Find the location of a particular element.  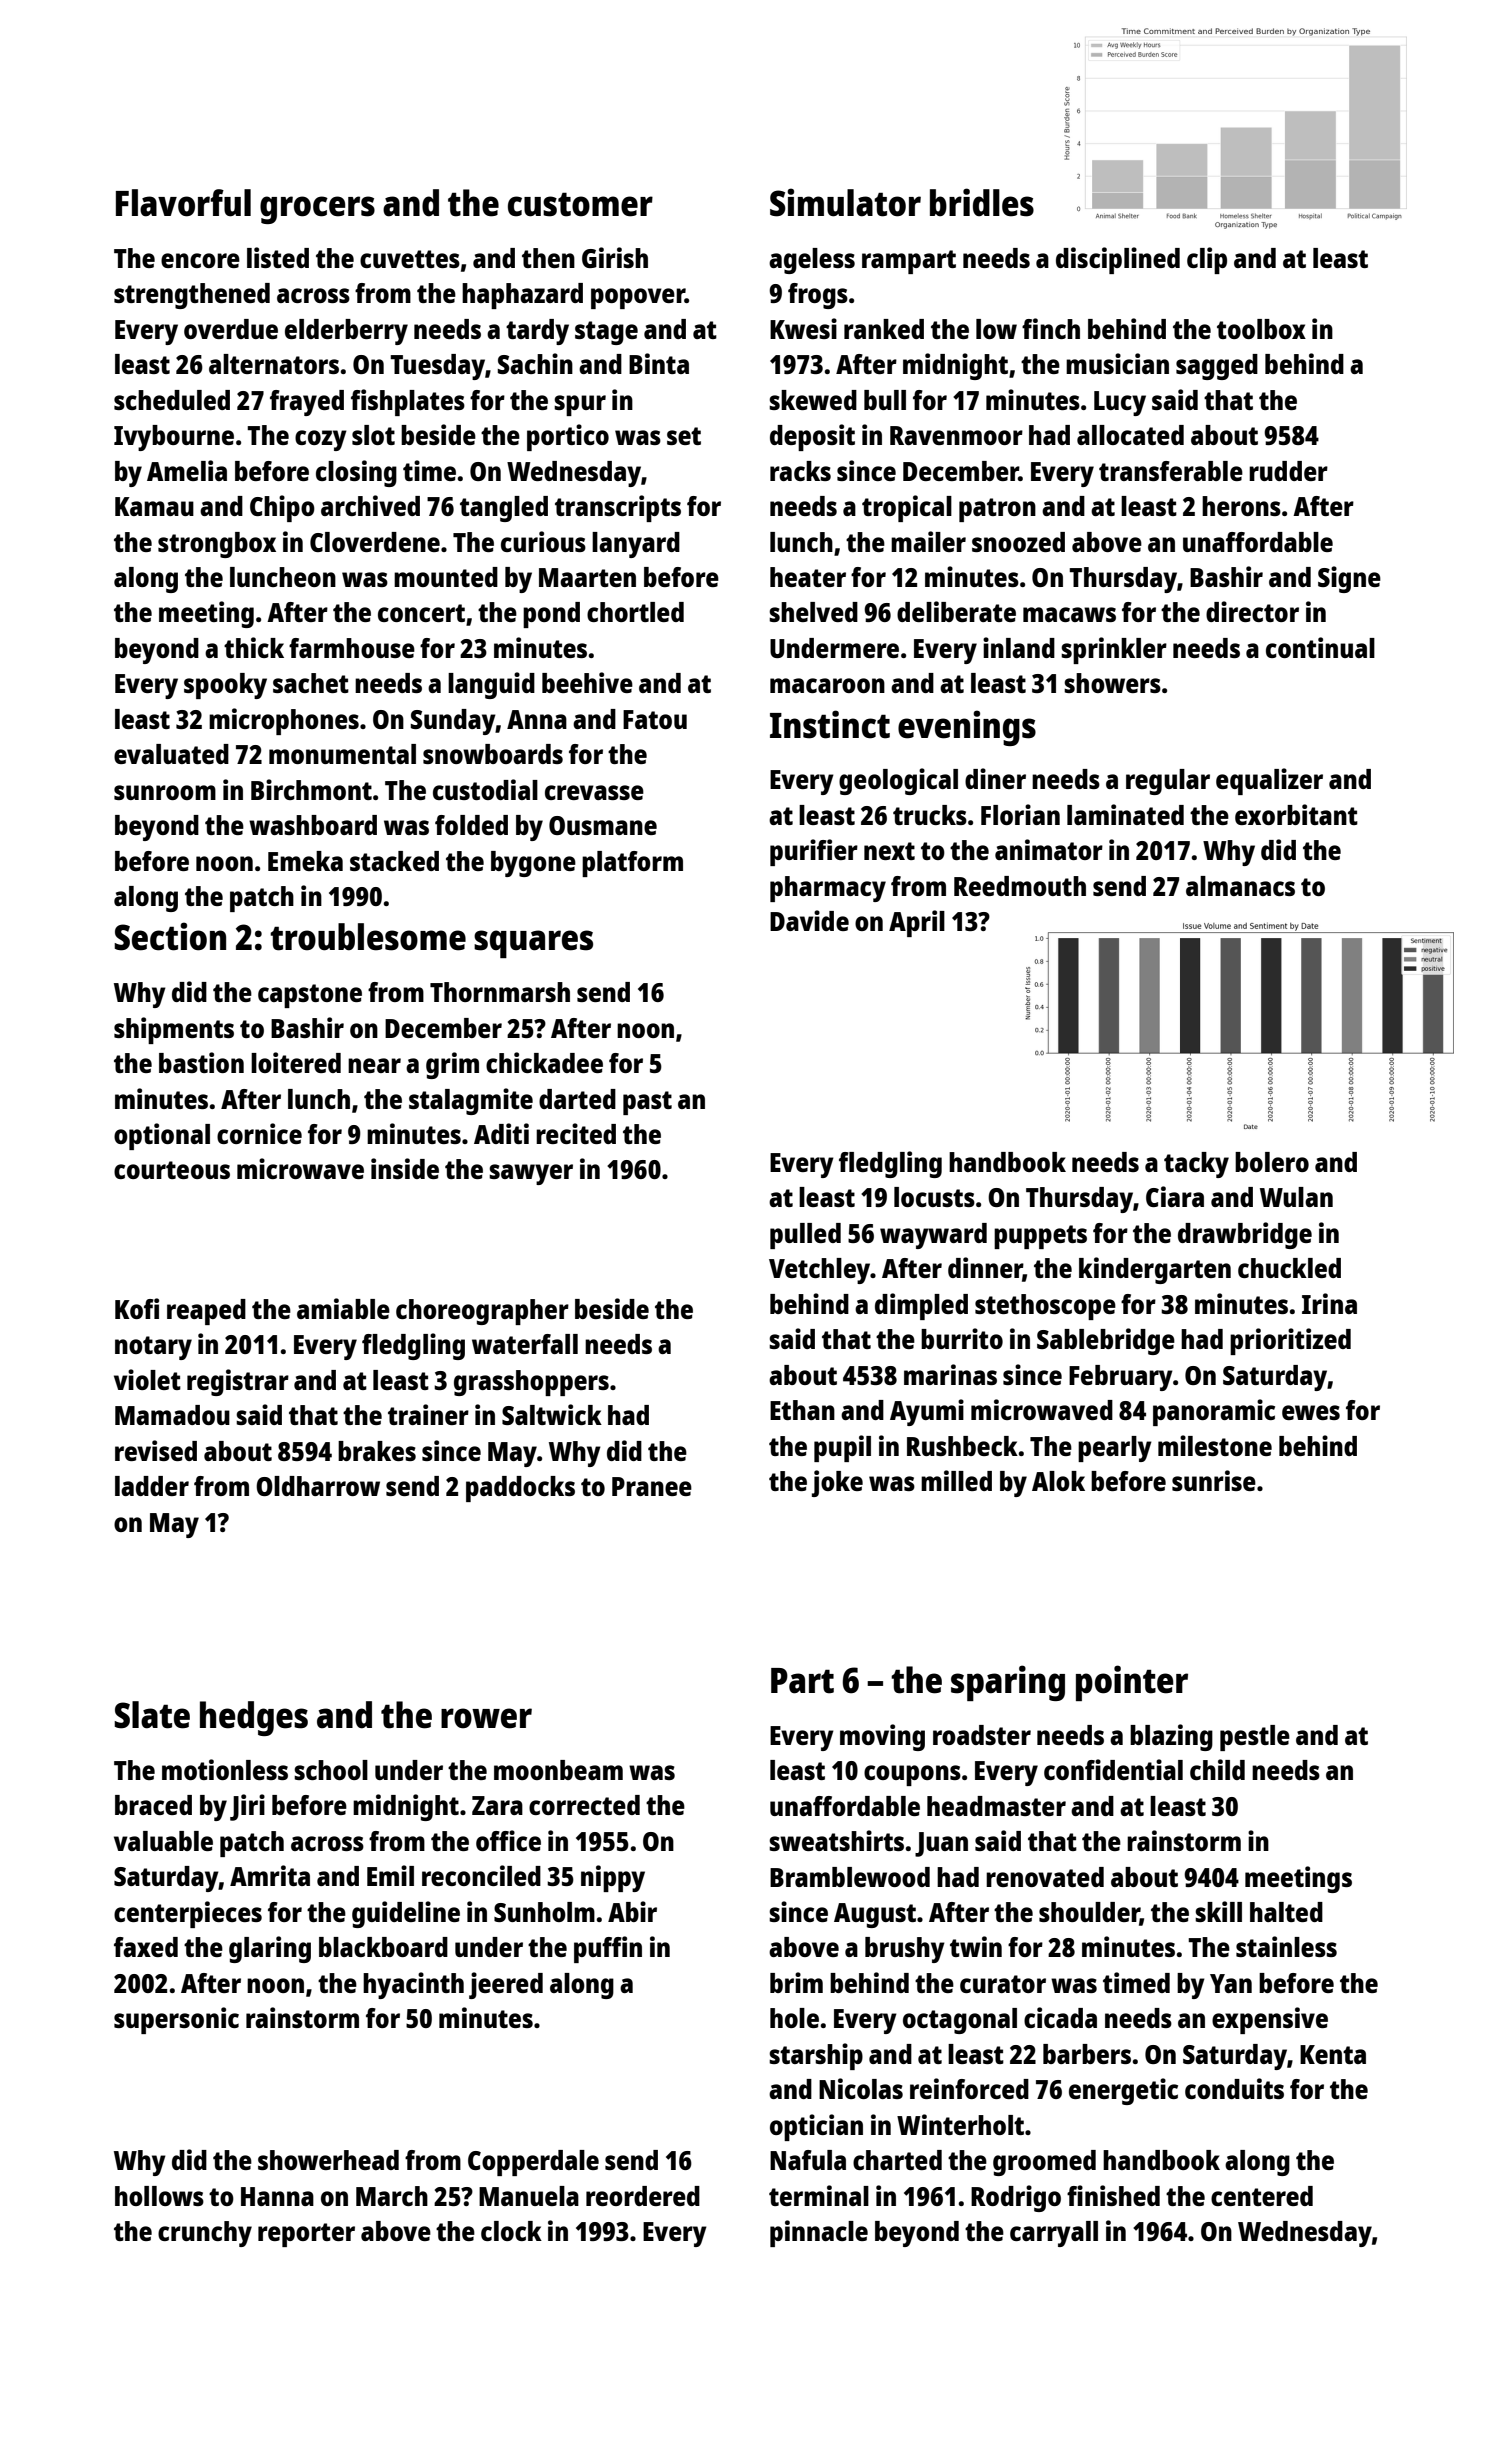

troublesome is located at coordinates (368, 937).
